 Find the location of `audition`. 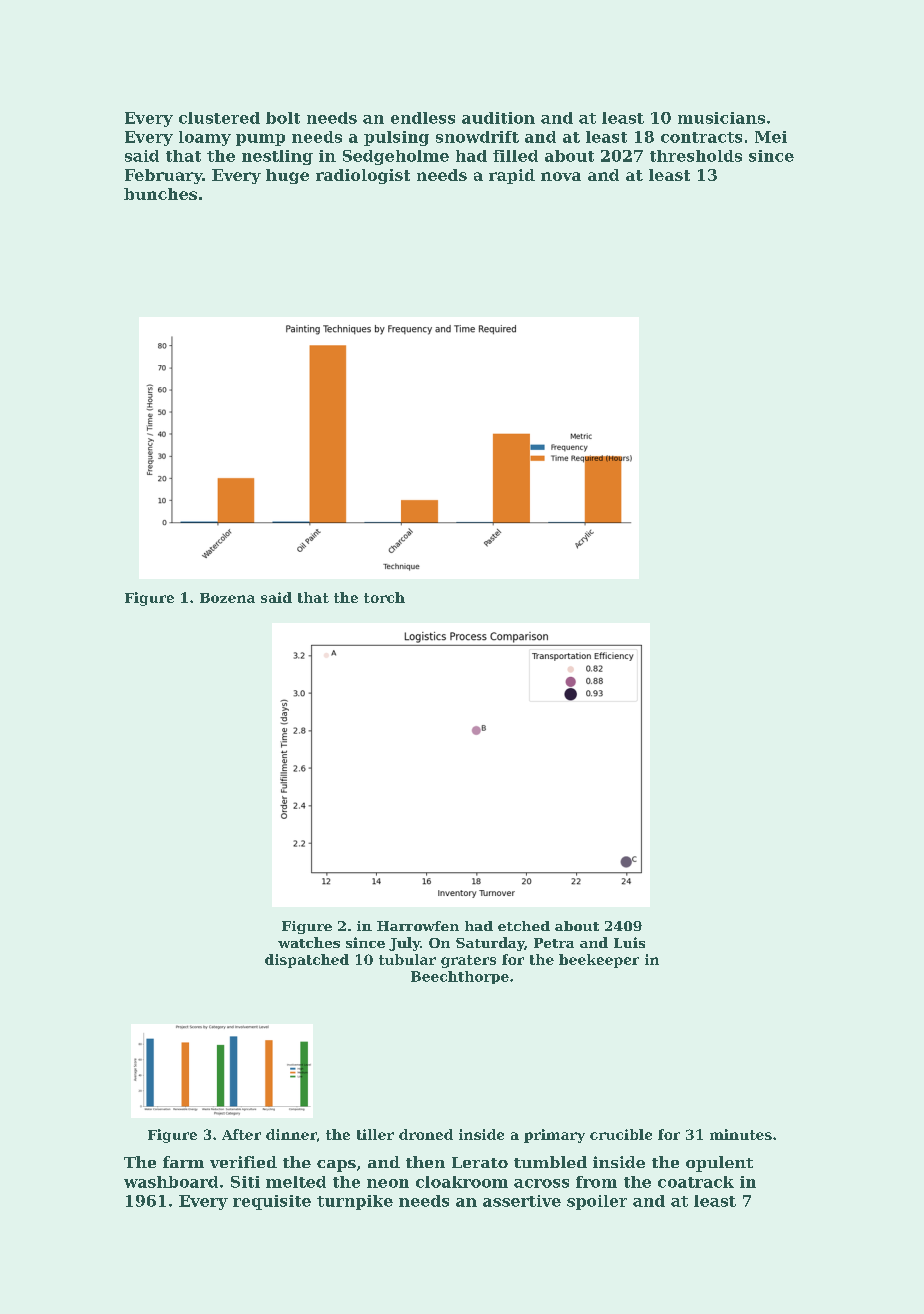

audition is located at coordinates (498, 118).
